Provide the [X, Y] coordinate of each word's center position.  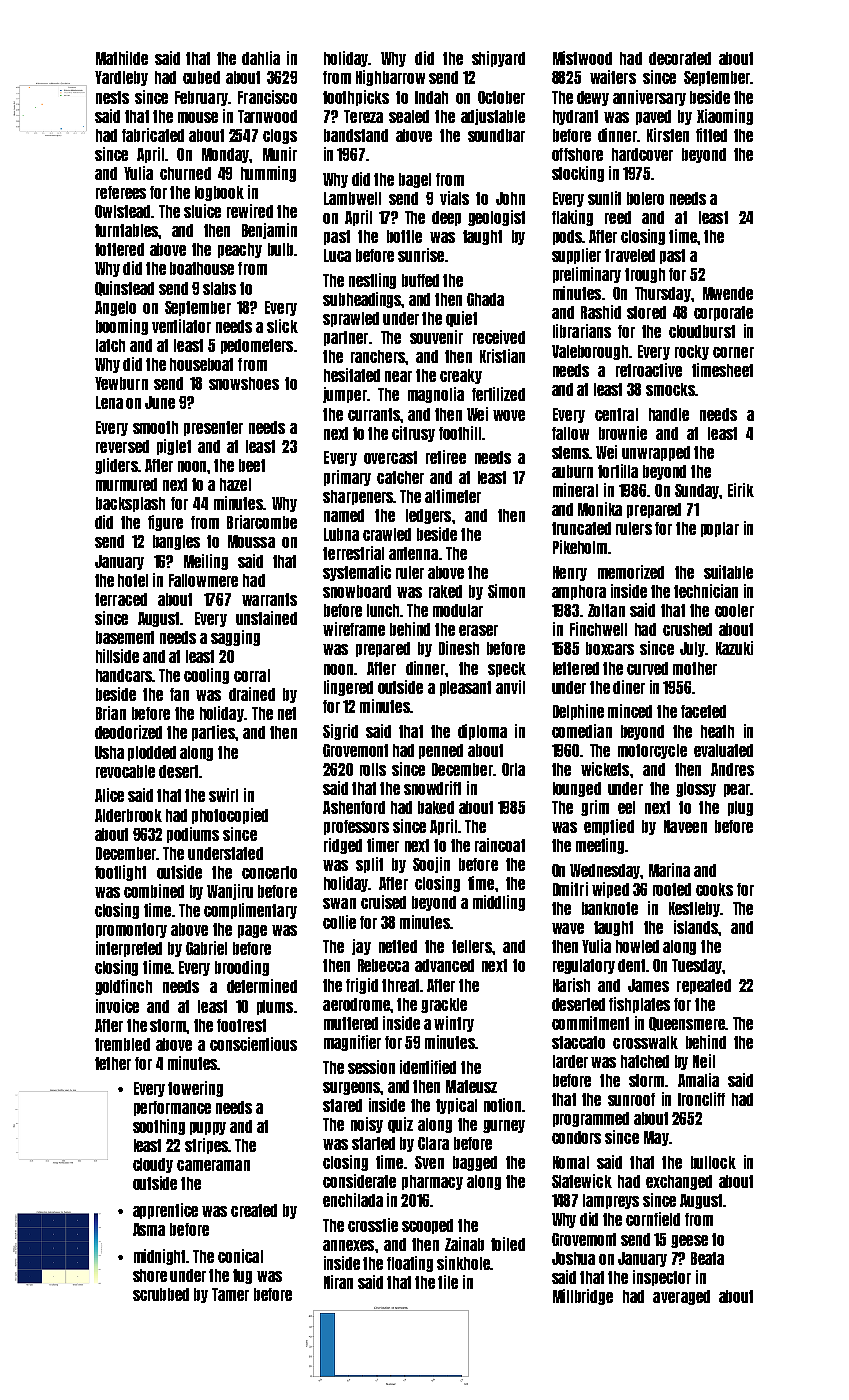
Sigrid [340, 732]
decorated [680, 58]
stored [646, 312]
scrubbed [161, 1294]
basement [125, 637]
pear [737, 790]
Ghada [485, 299]
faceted [703, 711]
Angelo [115, 308]
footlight [120, 873]
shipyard [498, 59]
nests [112, 97]
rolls [373, 769]
